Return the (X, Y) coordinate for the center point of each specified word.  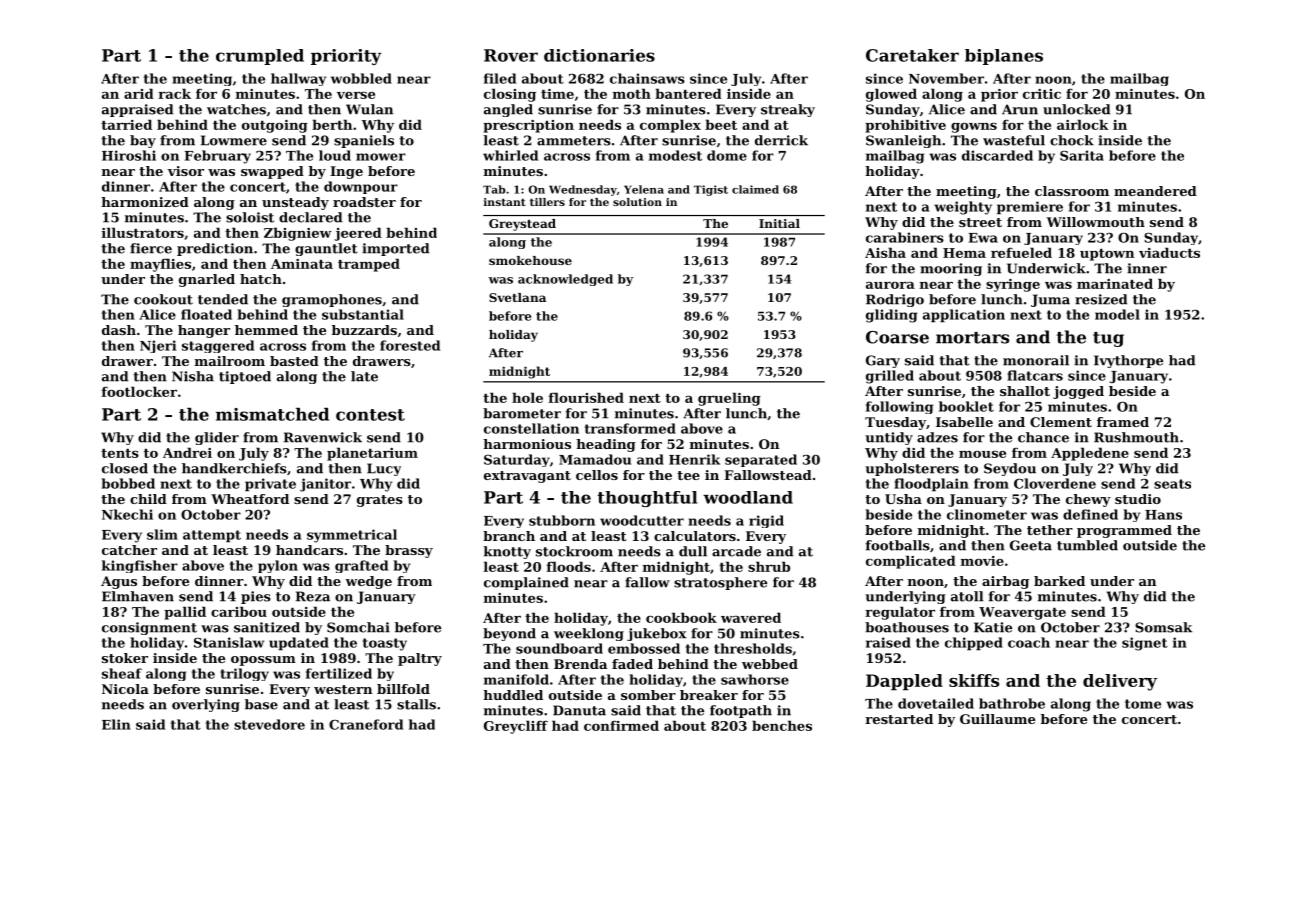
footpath (741, 711)
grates (380, 501)
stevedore (269, 724)
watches (236, 109)
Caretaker (912, 55)
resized (1101, 299)
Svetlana (517, 297)
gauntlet (326, 249)
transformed (630, 428)
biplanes (1004, 57)
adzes (937, 437)
